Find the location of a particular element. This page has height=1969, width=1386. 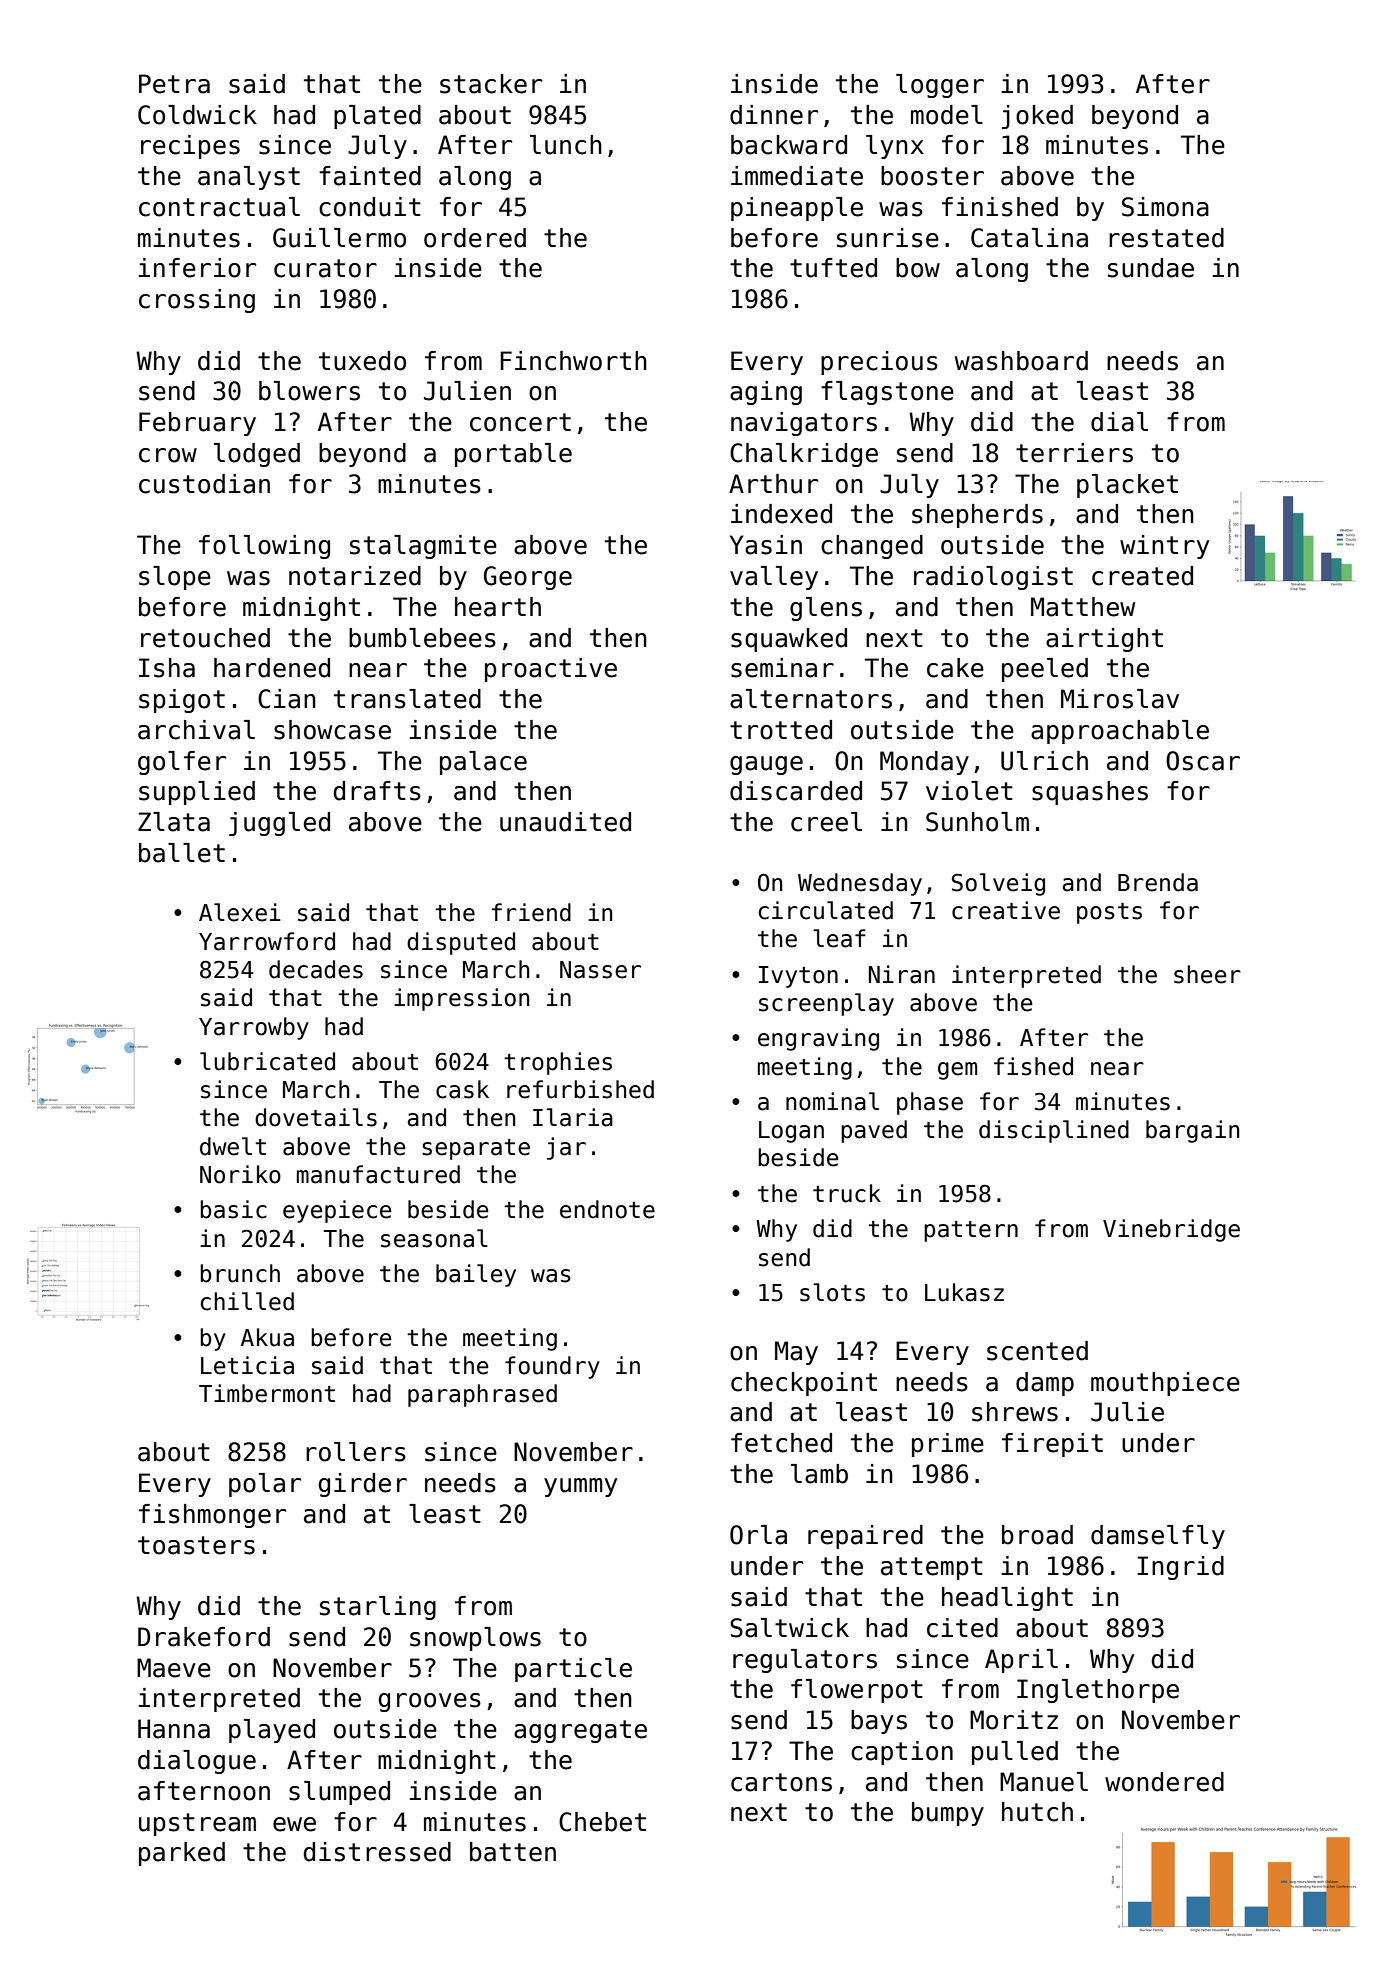

parked is located at coordinates (182, 1854).
